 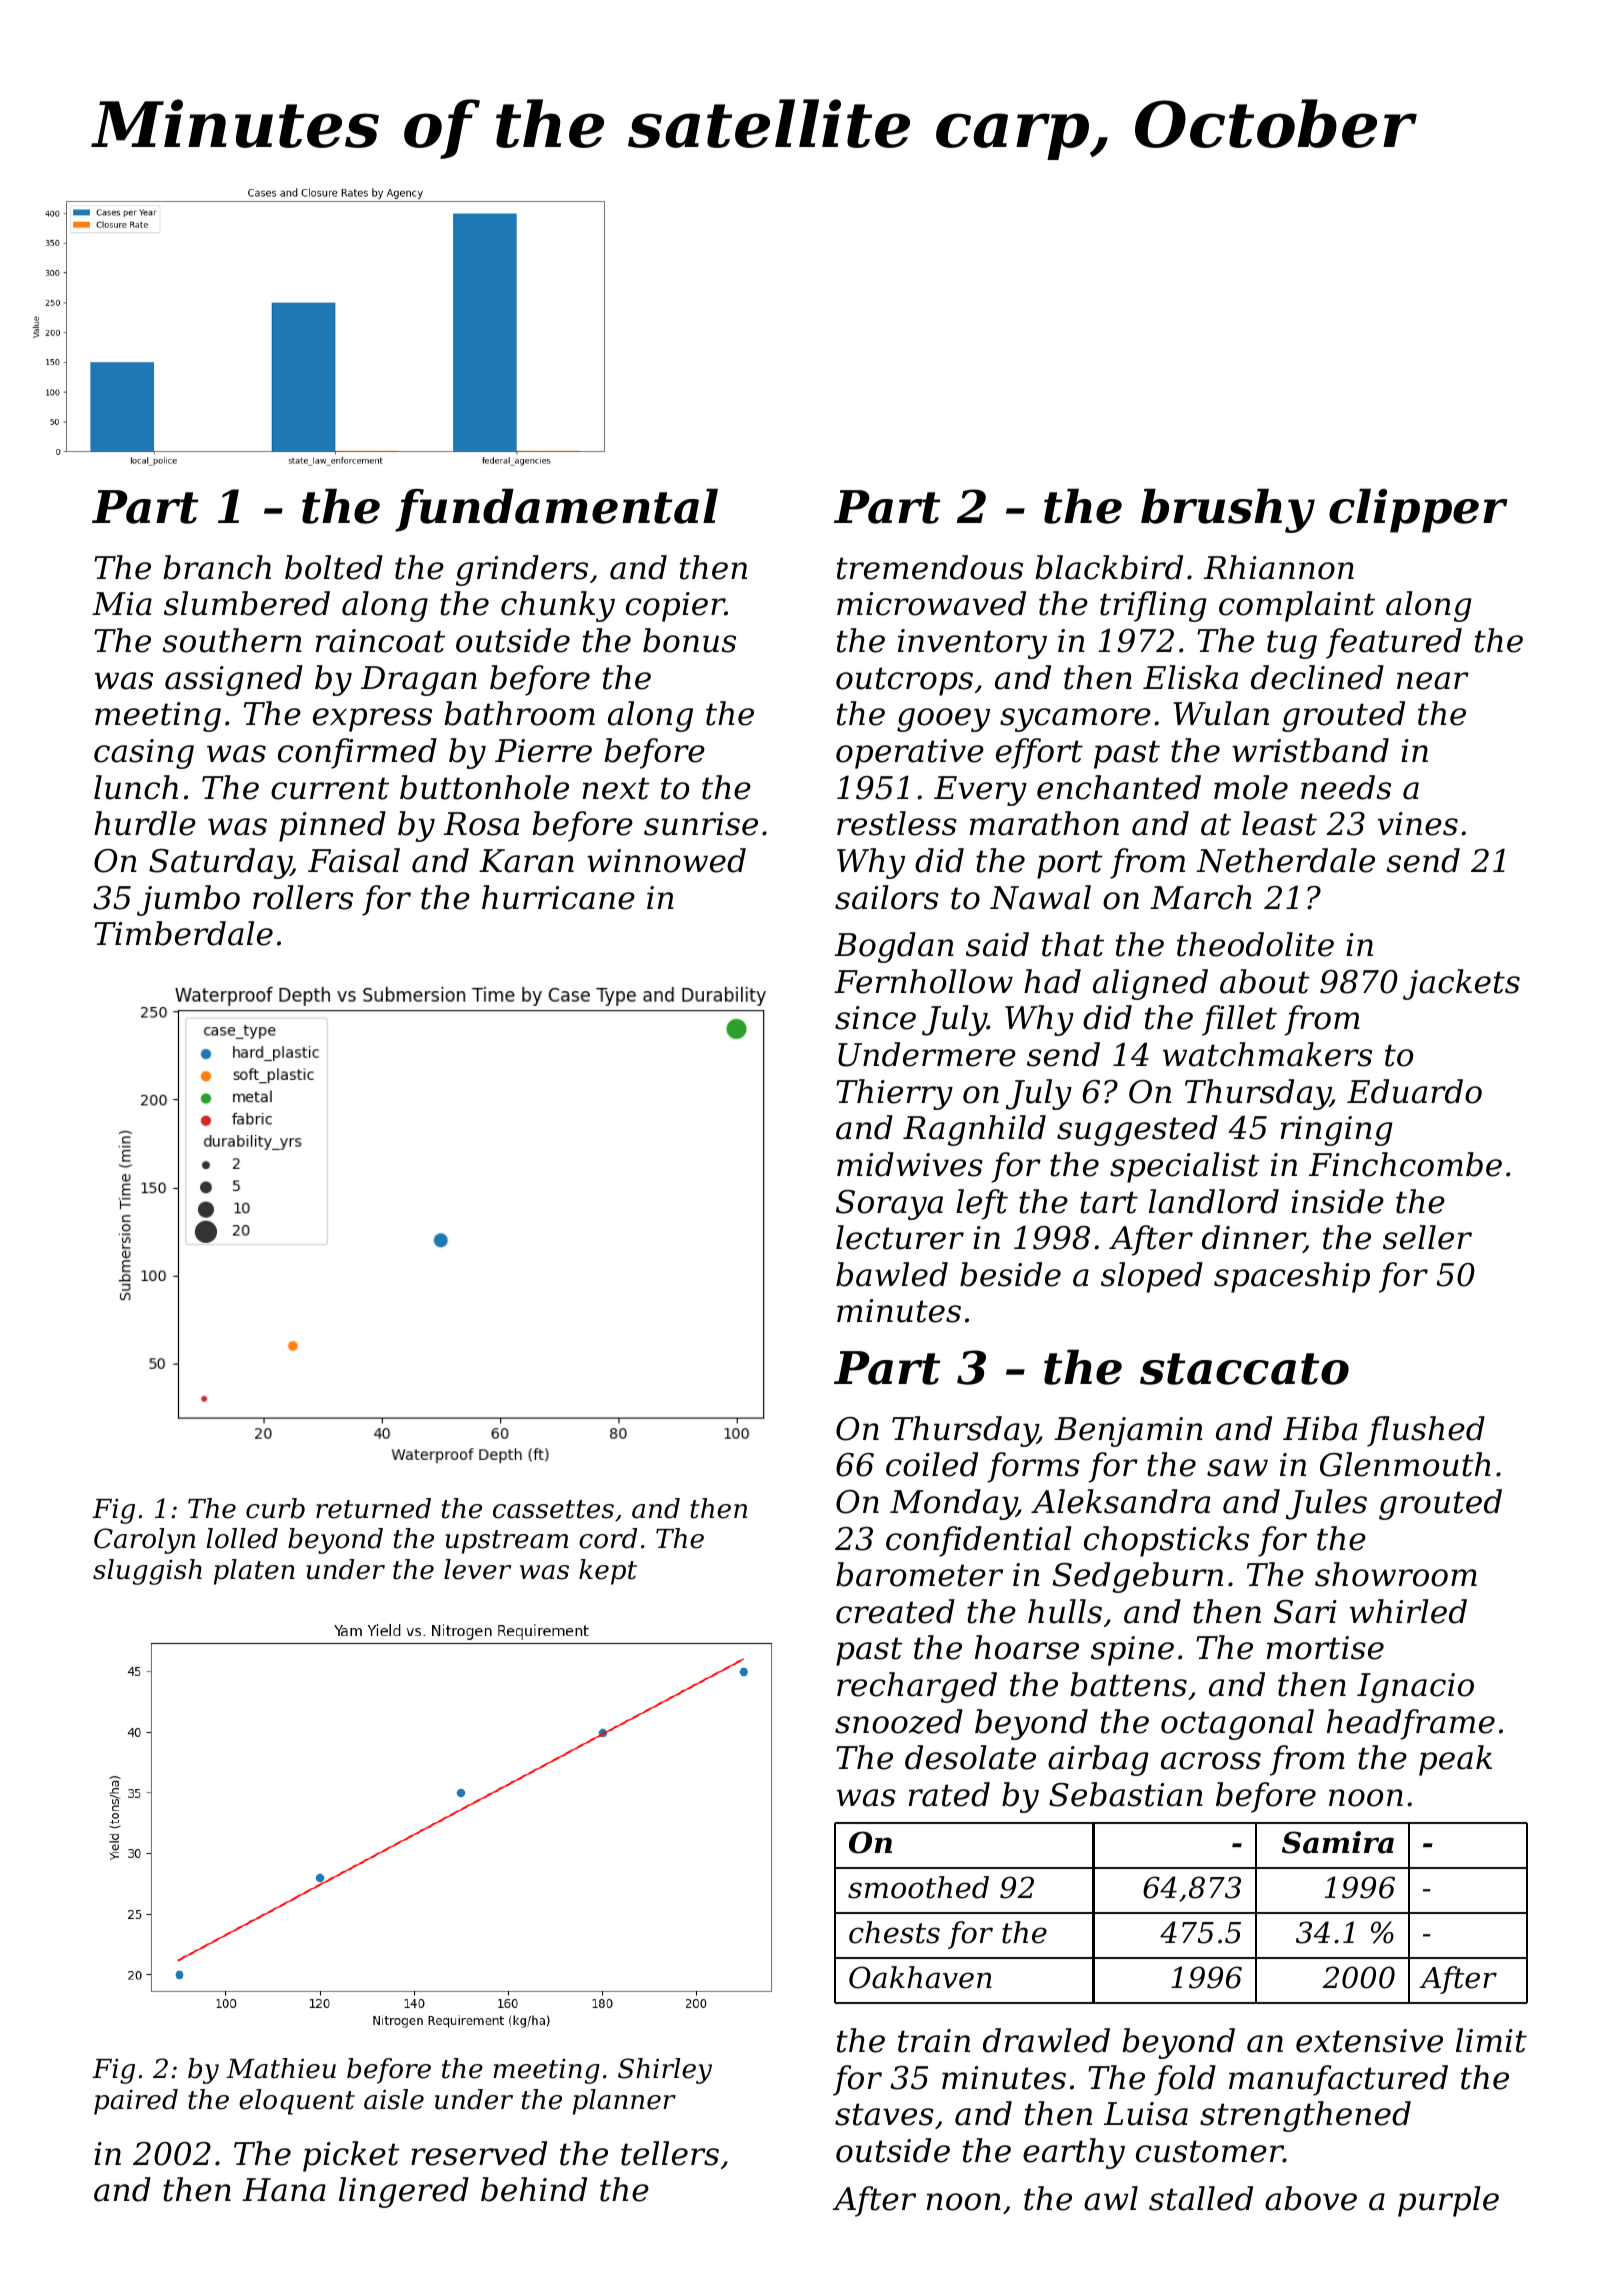 I want to click on restless, so click(x=897, y=823).
